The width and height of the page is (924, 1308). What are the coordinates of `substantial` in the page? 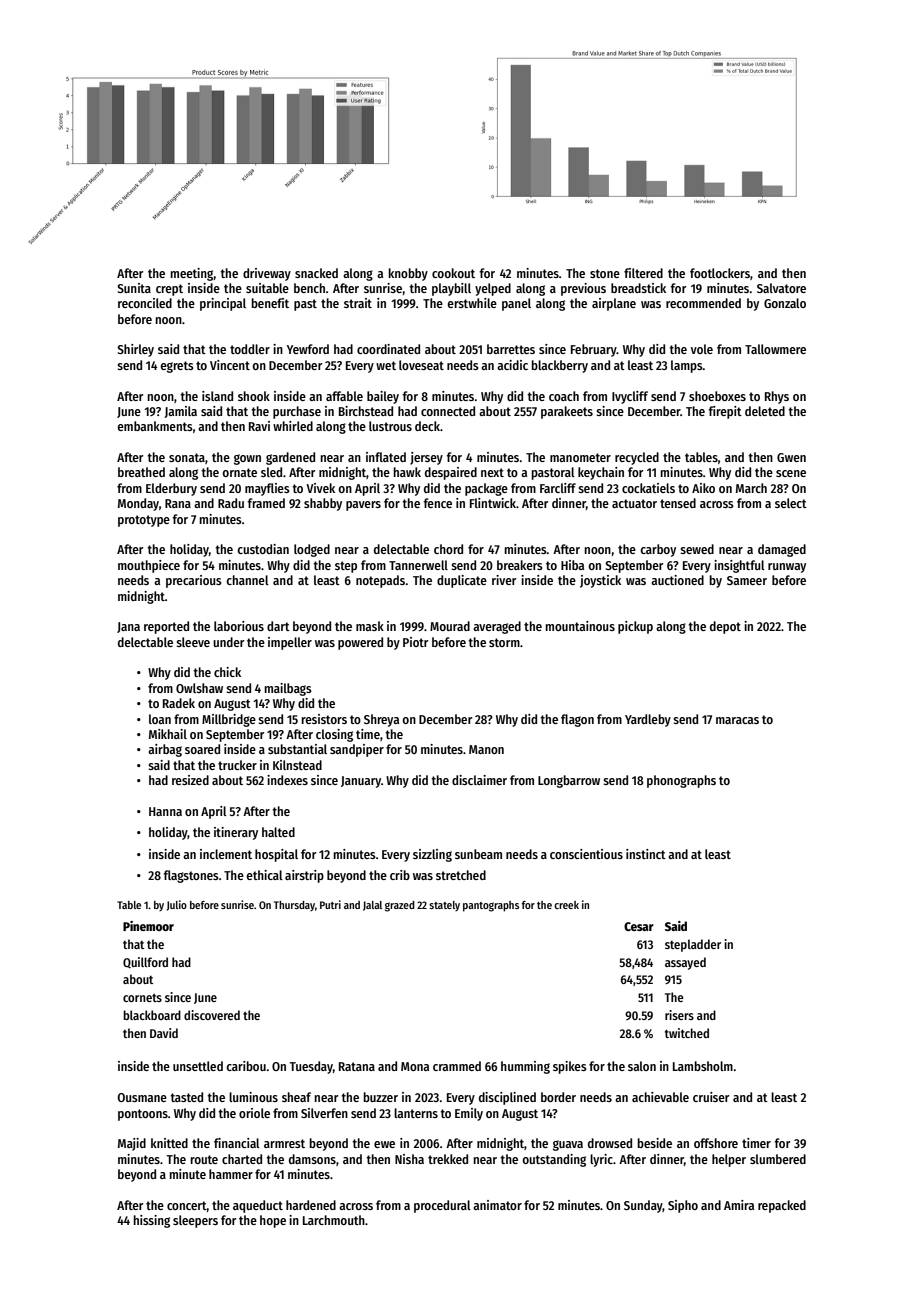 It's located at (297, 749).
